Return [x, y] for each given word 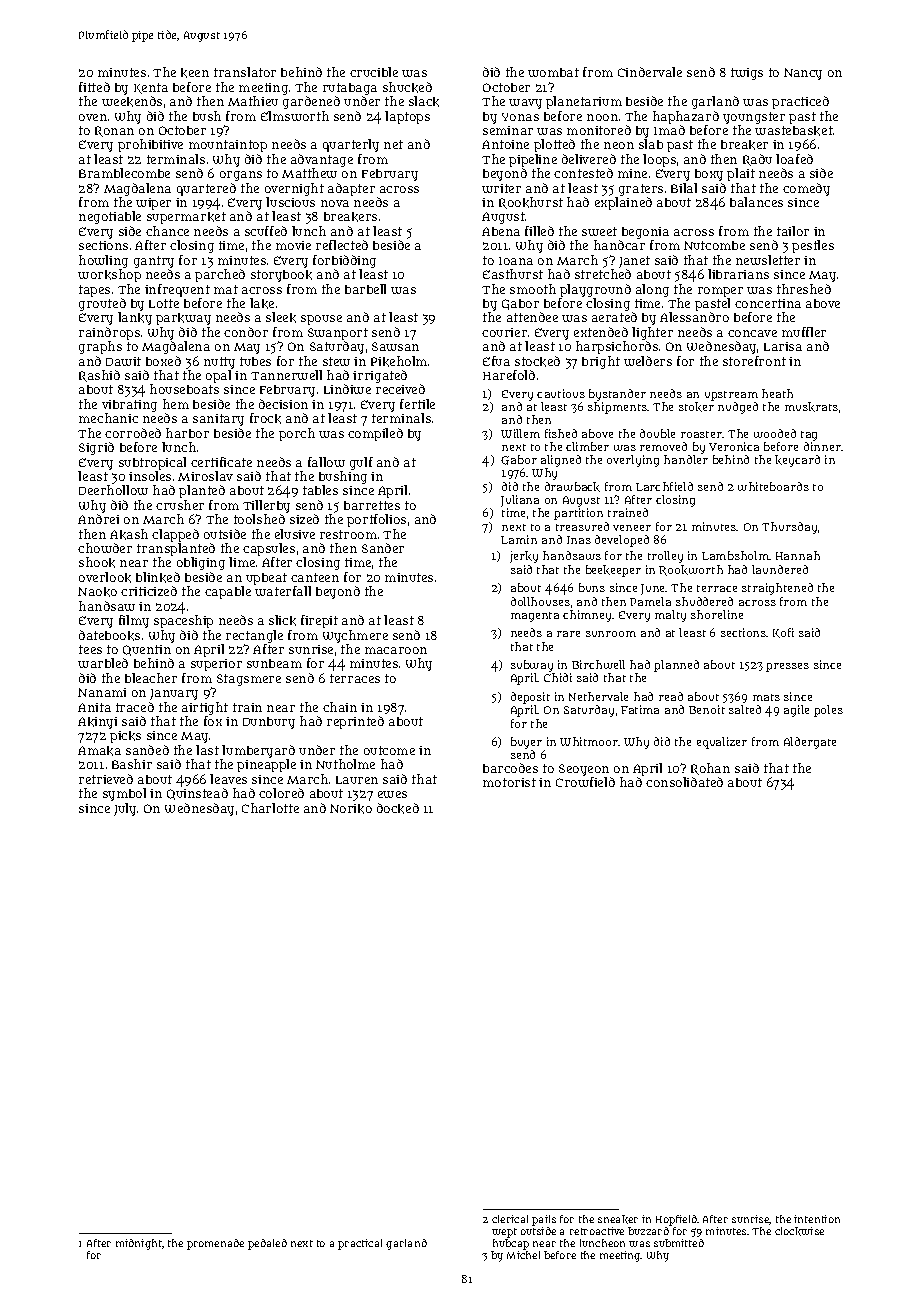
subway [532, 666]
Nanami [102, 692]
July [125, 809]
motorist [509, 782]
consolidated [684, 782]
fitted [94, 87]
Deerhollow [113, 490]
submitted [679, 1243]
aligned [561, 461]
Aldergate [810, 743]
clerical [510, 1219]
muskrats [811, 407]
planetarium [584, 102]
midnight [139, 1244]
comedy [806, 189]
